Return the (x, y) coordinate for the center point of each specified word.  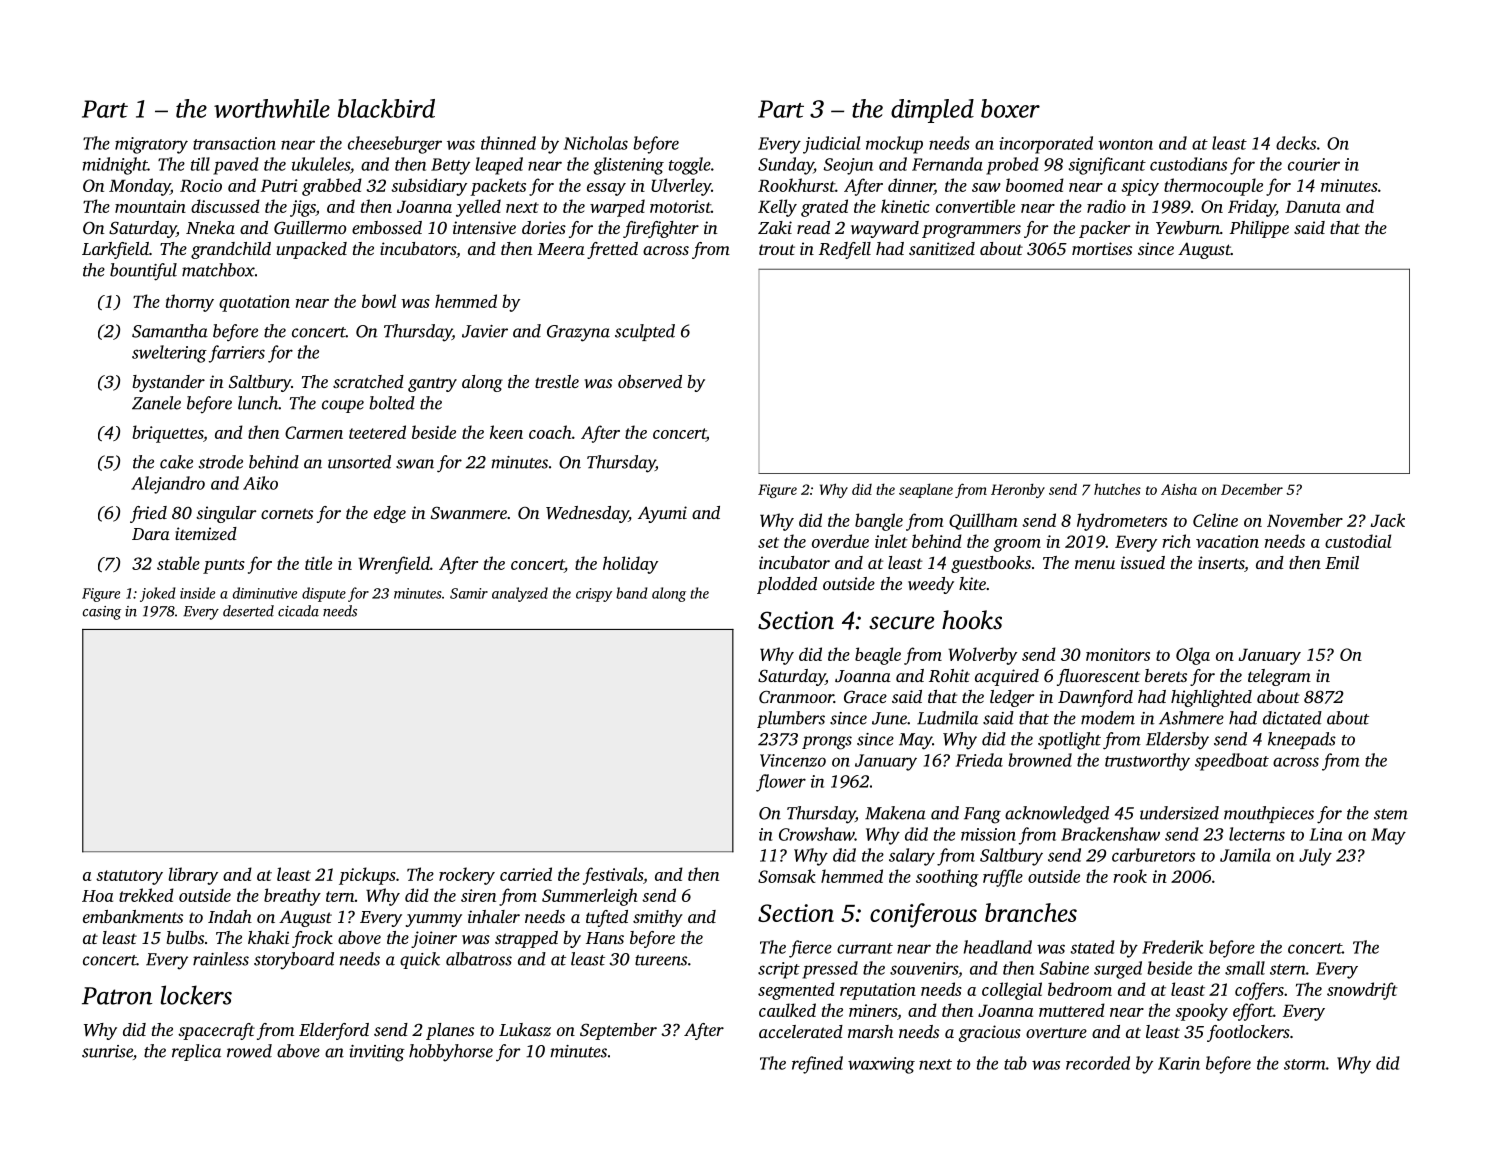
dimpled (932, 111)
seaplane (926, 490)
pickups (367, 876)
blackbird (386, 108)
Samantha (170, 331)
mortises (1102, 248)
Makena (895, 813)
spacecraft (216, 1031)
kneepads (1302, 740)
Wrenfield (394, 565)
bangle (879, 522)
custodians (1188, 164)
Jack (1388, 520)
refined (817, 1065)
